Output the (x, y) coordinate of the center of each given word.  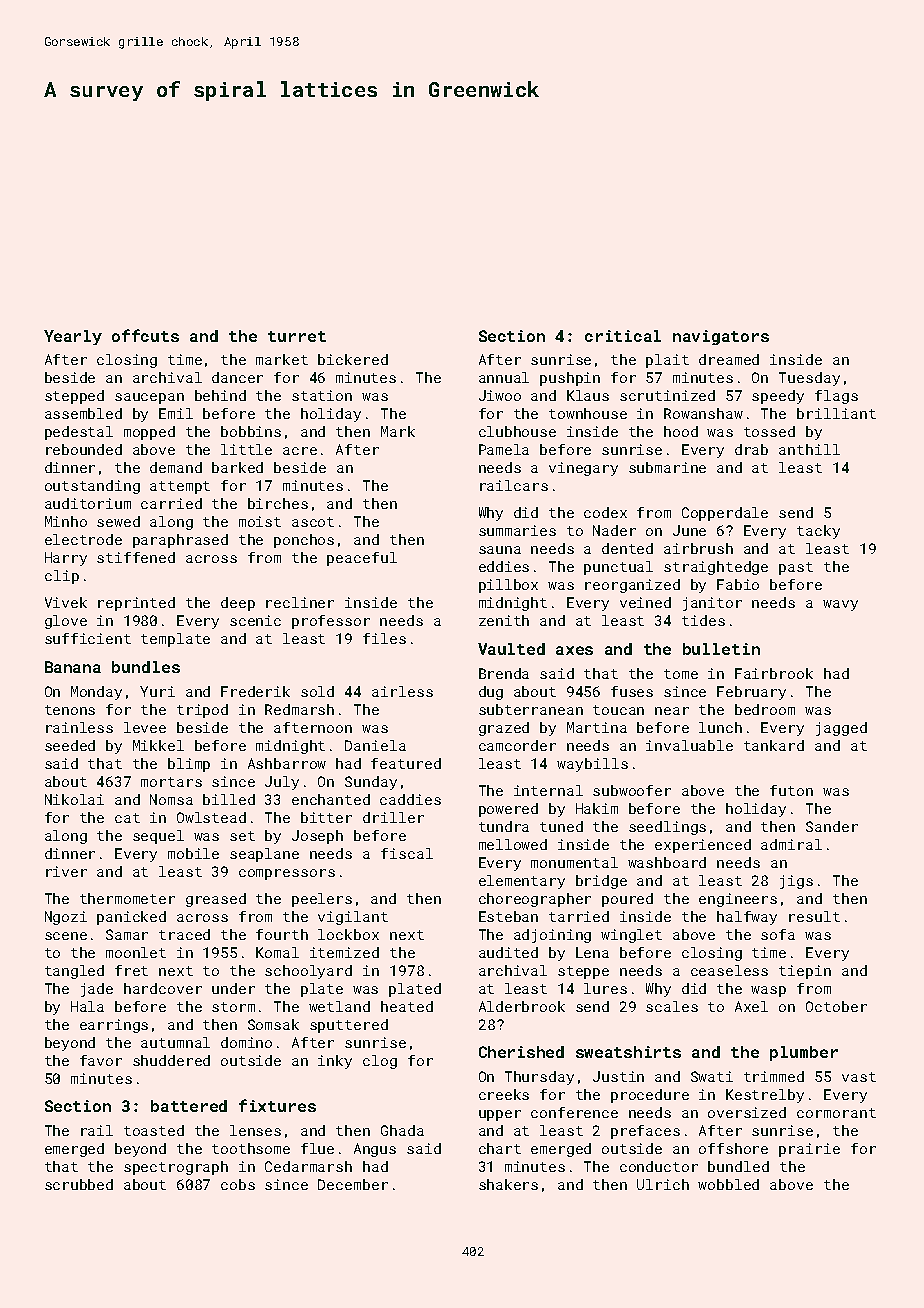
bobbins (251, 431)
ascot (313, 522)
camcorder (517, 745)
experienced (703, 846)
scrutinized (667, 395)
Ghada (402, 1130)
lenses (255, 1130)
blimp (189, 765)
